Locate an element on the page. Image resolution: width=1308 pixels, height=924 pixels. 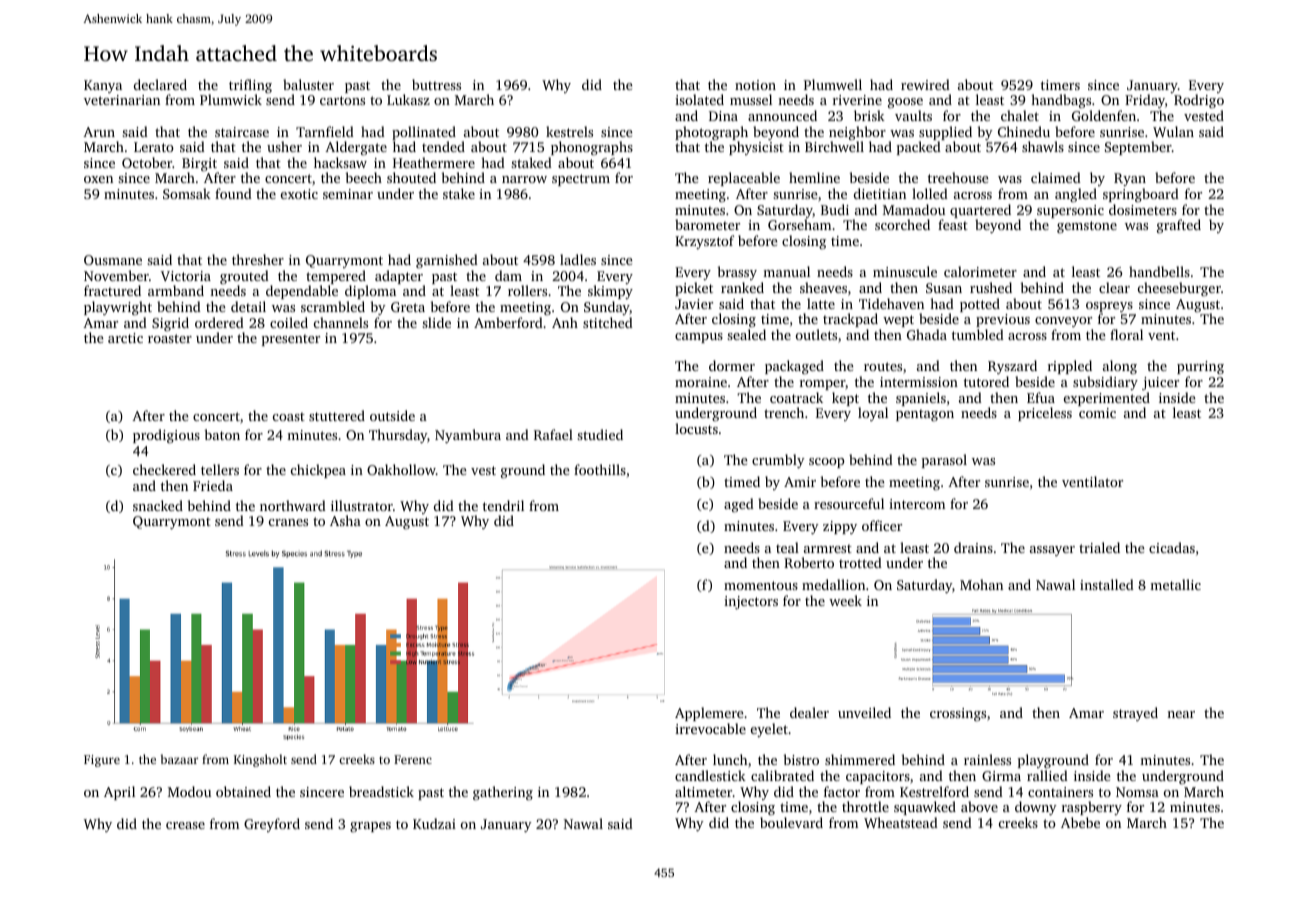
prodigious is located at coordinates (166, 436).
